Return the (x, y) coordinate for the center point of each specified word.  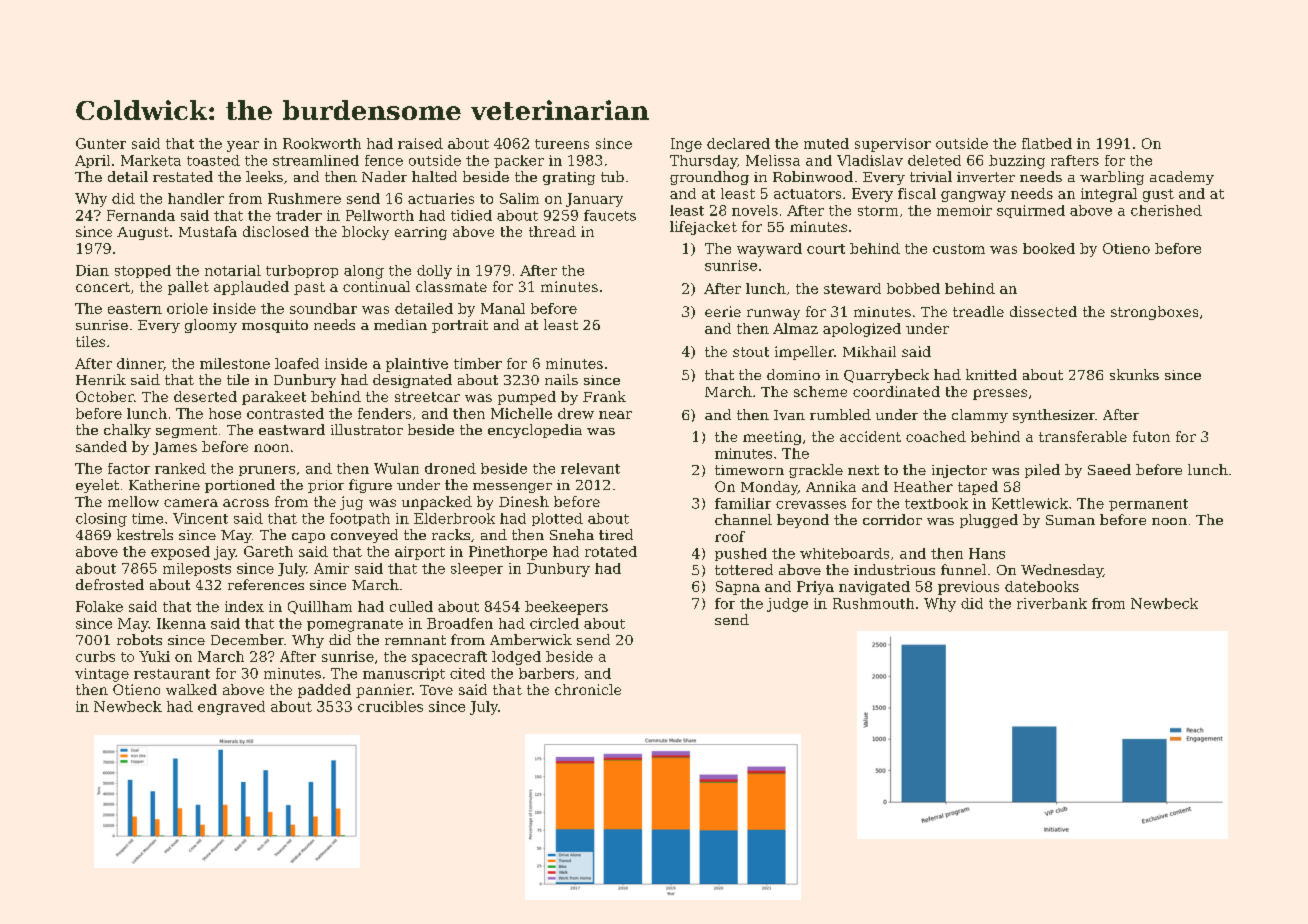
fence (384, 160)
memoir (964, 210)
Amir (331, 568)
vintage (102, 675)
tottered (744, 569)
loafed (297, 363)
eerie (723, 311)
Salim (519, 198)
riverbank (1052, 603)
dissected (1043, 311)
